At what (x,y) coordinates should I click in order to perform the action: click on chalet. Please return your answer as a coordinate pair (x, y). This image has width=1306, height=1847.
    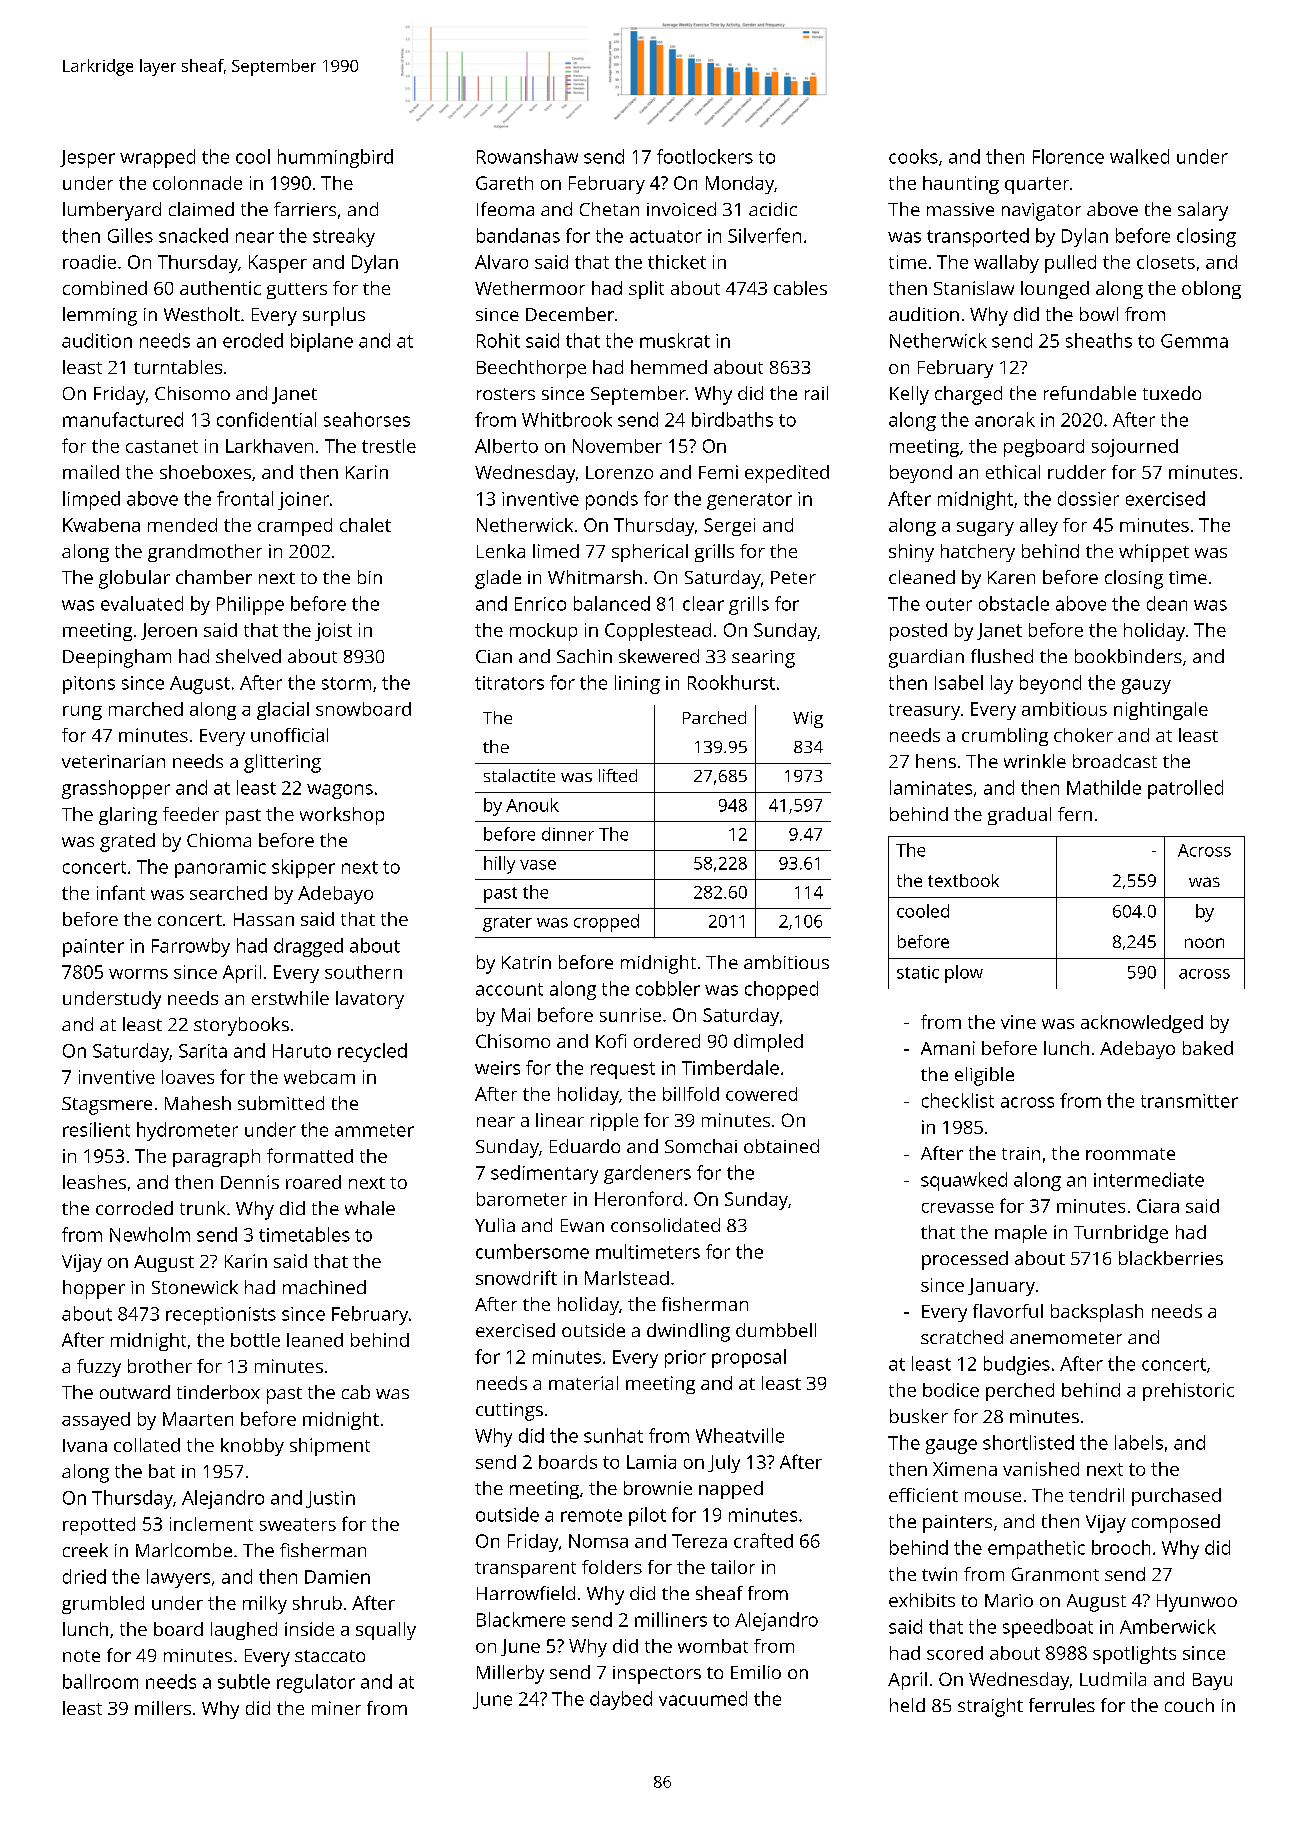
    Looking at the image, I should click on (365, 525).
